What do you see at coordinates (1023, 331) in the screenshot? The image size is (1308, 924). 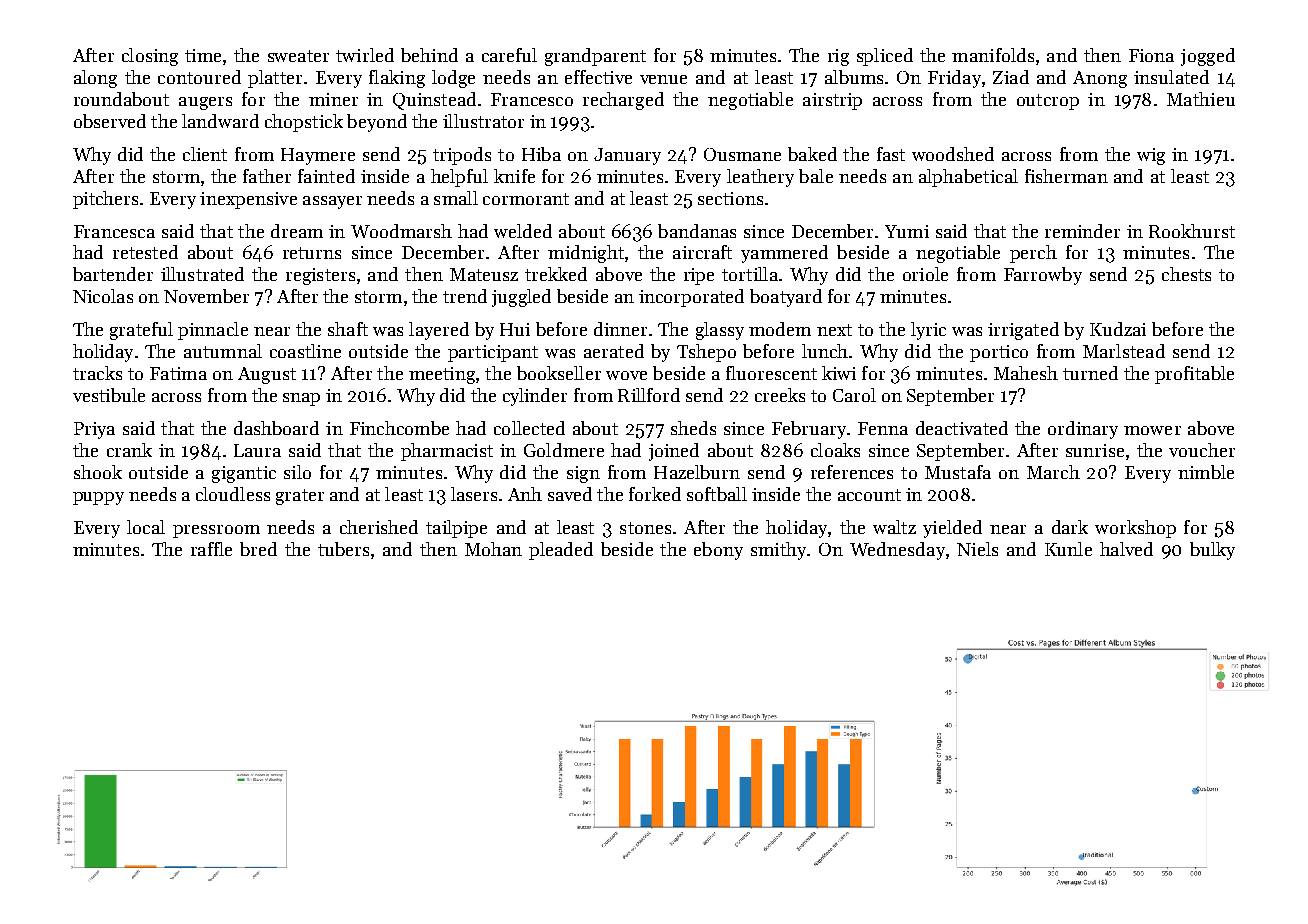 I see `irrigated` at bounding box center [1023, 331].
